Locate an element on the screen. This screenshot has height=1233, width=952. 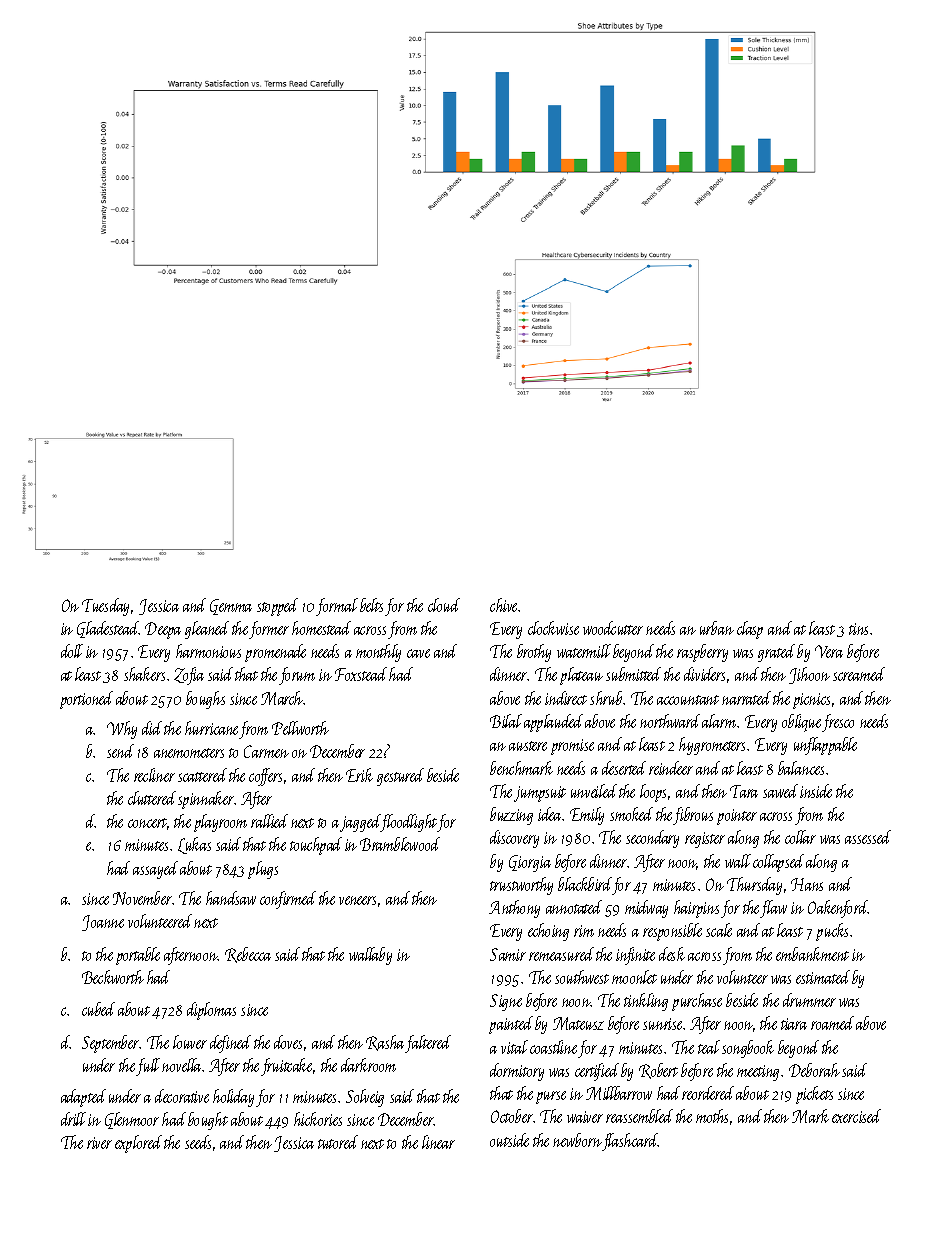
register is located at coordinates (705, 840).
